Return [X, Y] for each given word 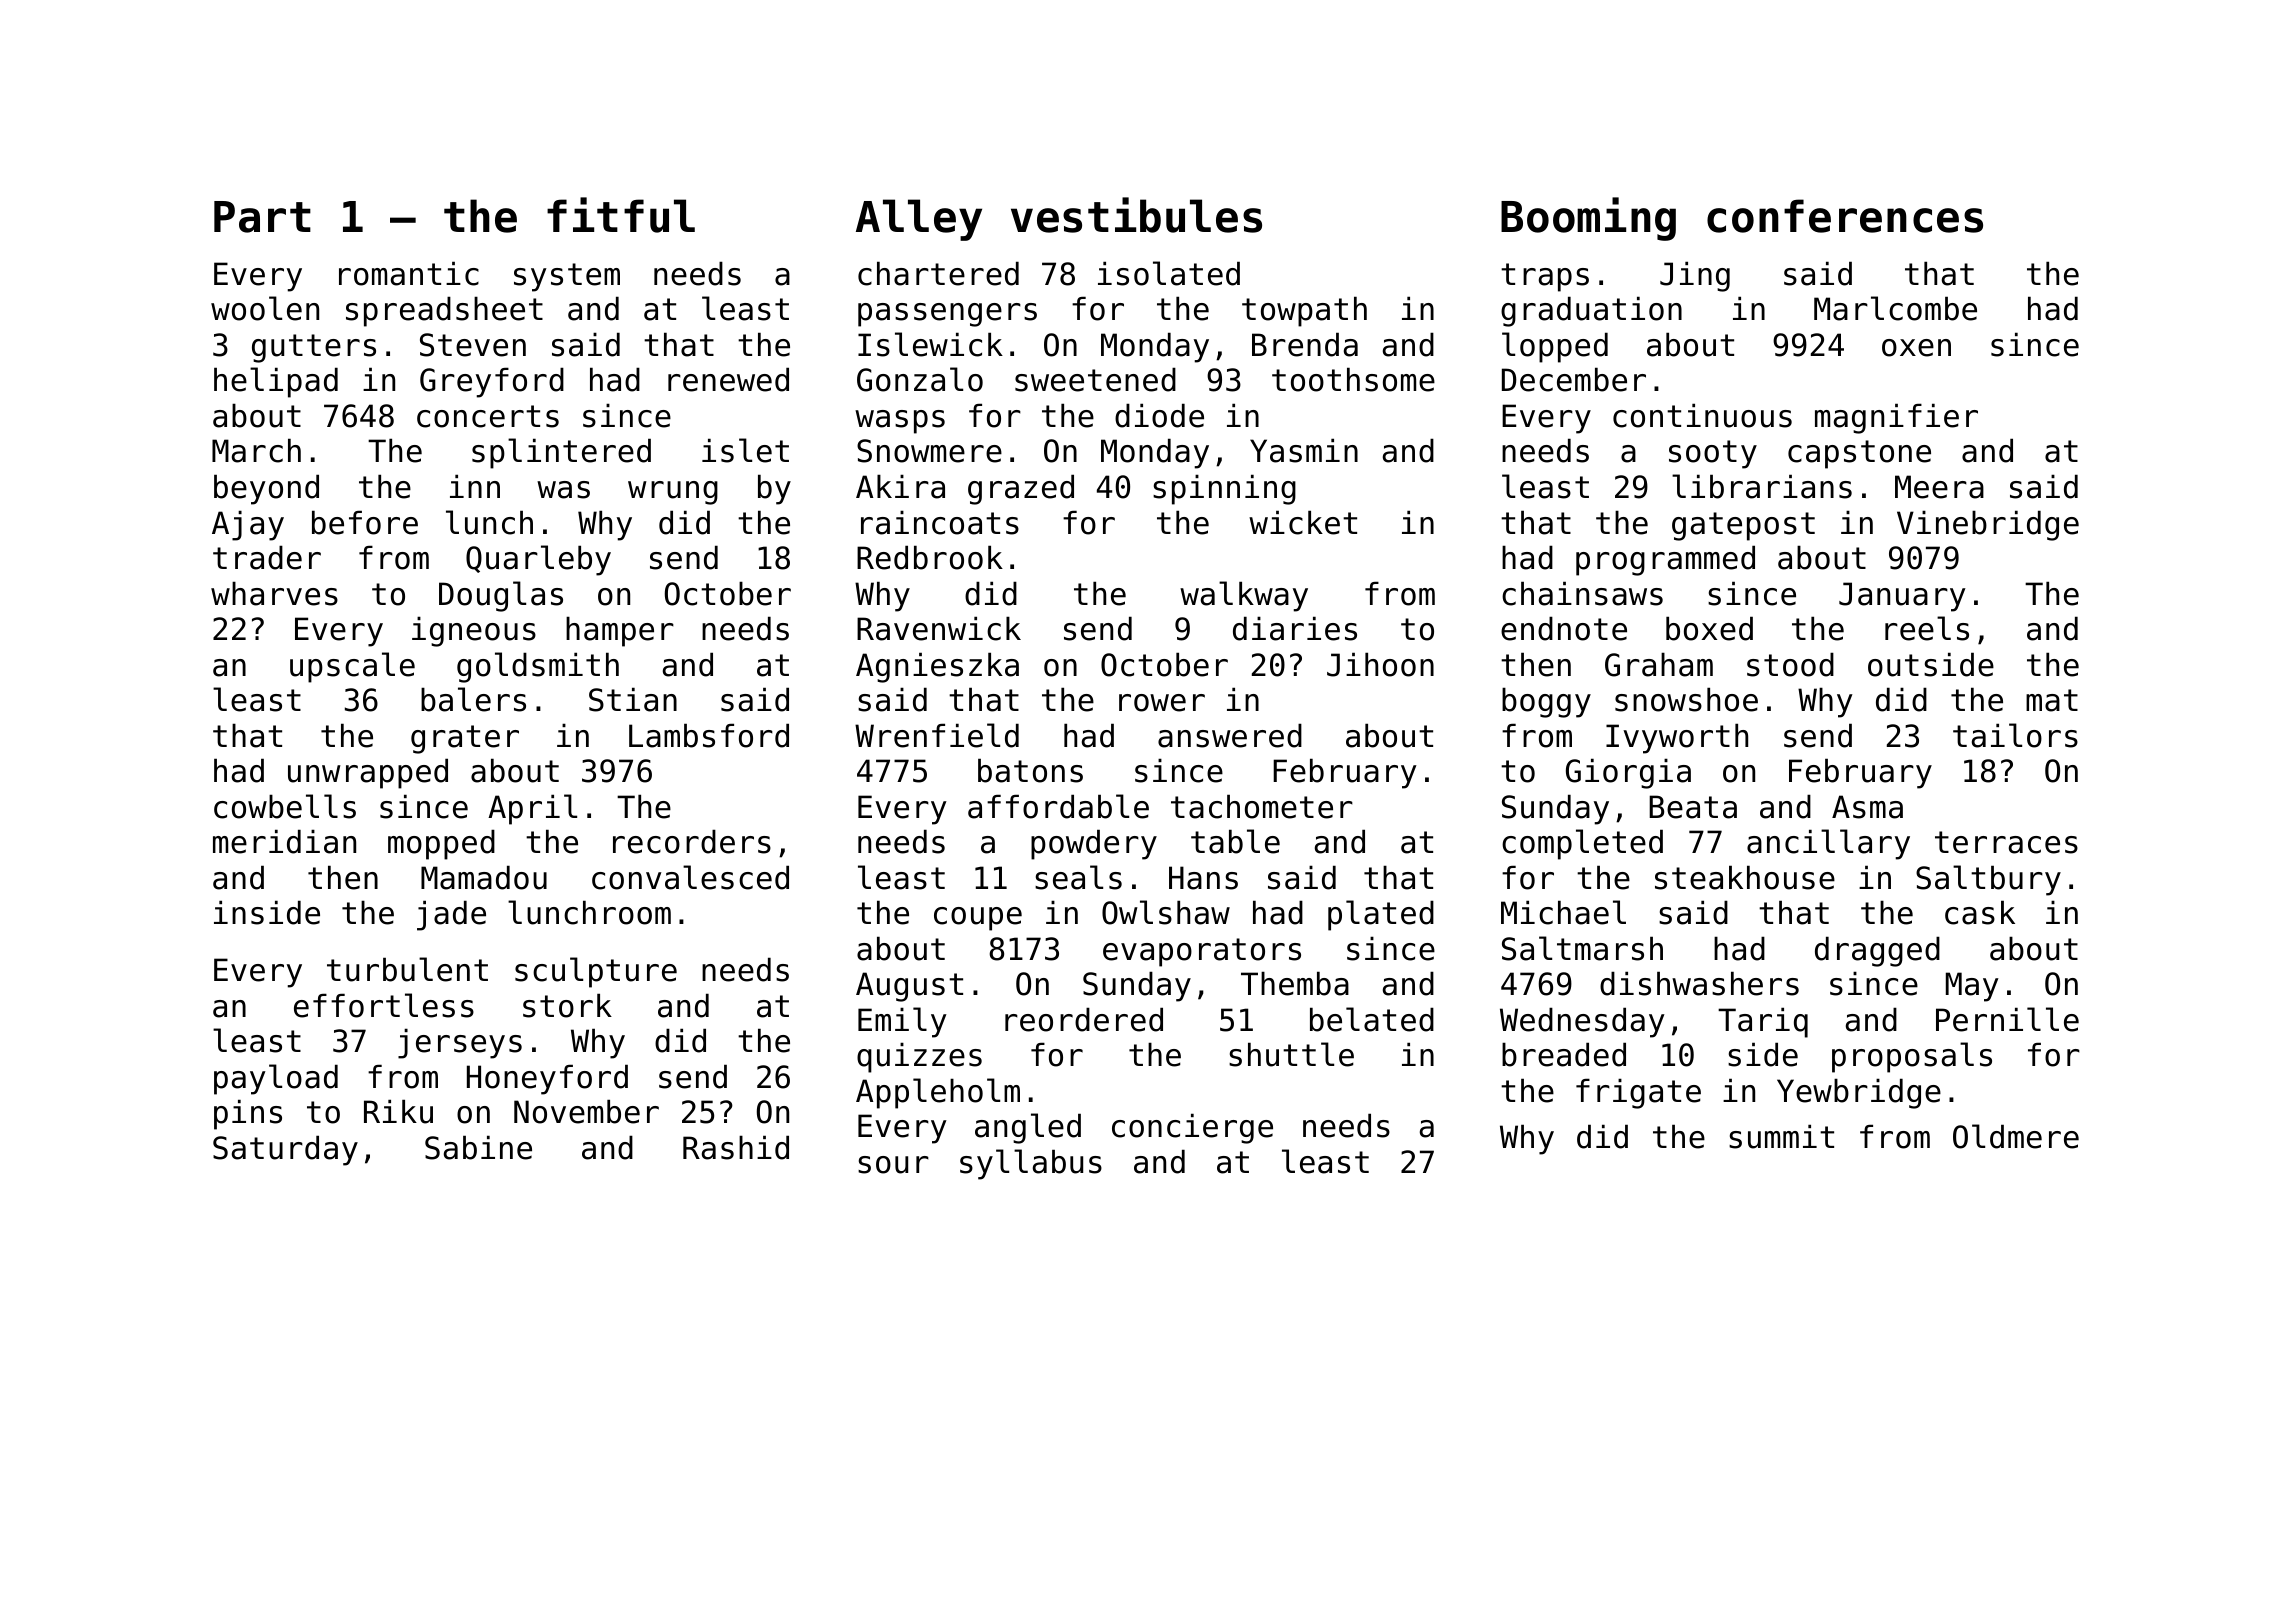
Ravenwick [939, 628]
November [586, 1111]
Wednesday [1582, 1022]
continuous [1702, 415]
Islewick [930, 344]
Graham [1659, 664]
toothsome [1353, 379]
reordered [1084, 1019]
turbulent [407, 969]
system [567, 277]
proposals [1912, 1057]
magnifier [1896, 418]
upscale [352, 667]
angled [1028, 1128]
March [256, 450]
